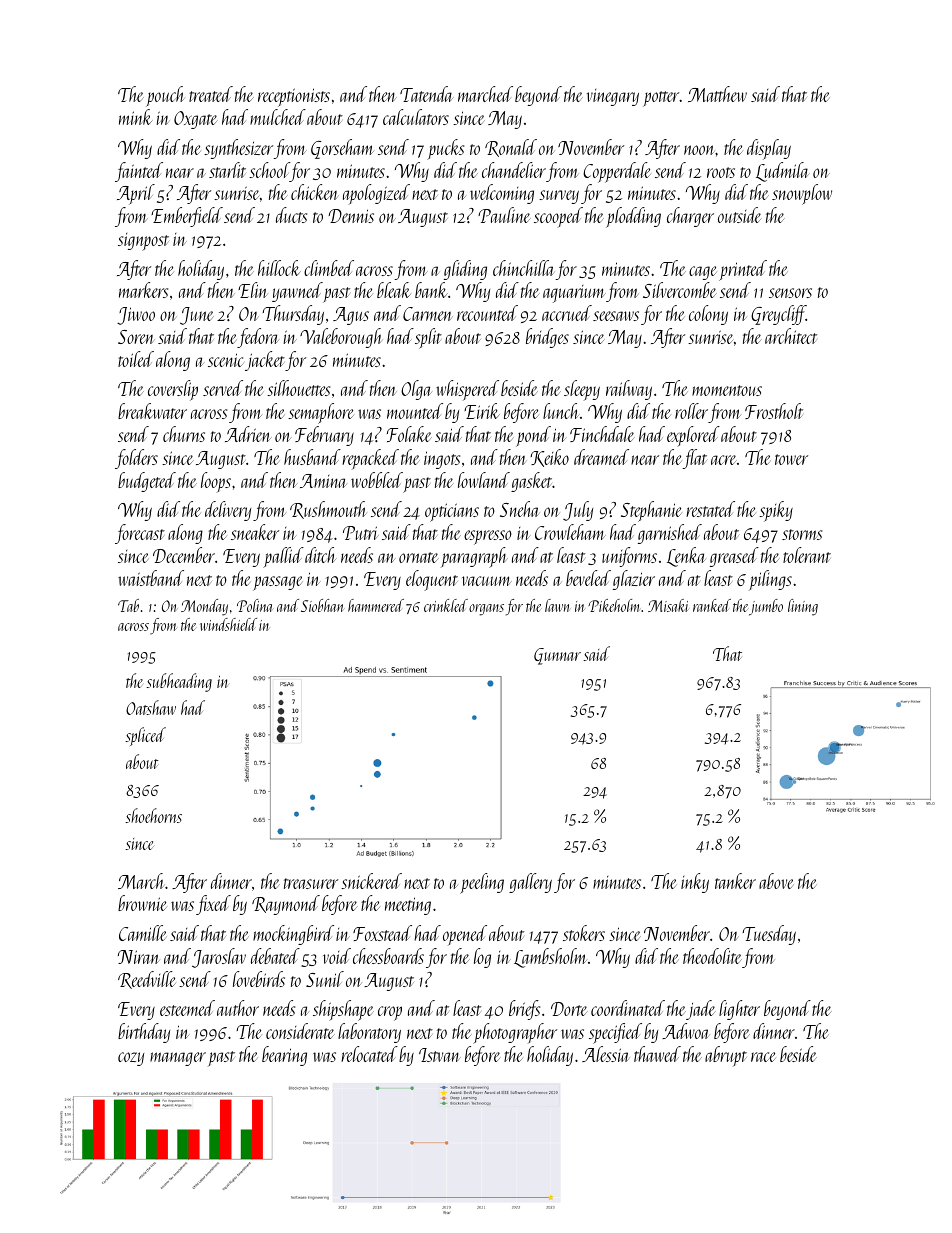 This document has height=1233, width=952. I want to click on Oatshaw, so click(151, 707).
